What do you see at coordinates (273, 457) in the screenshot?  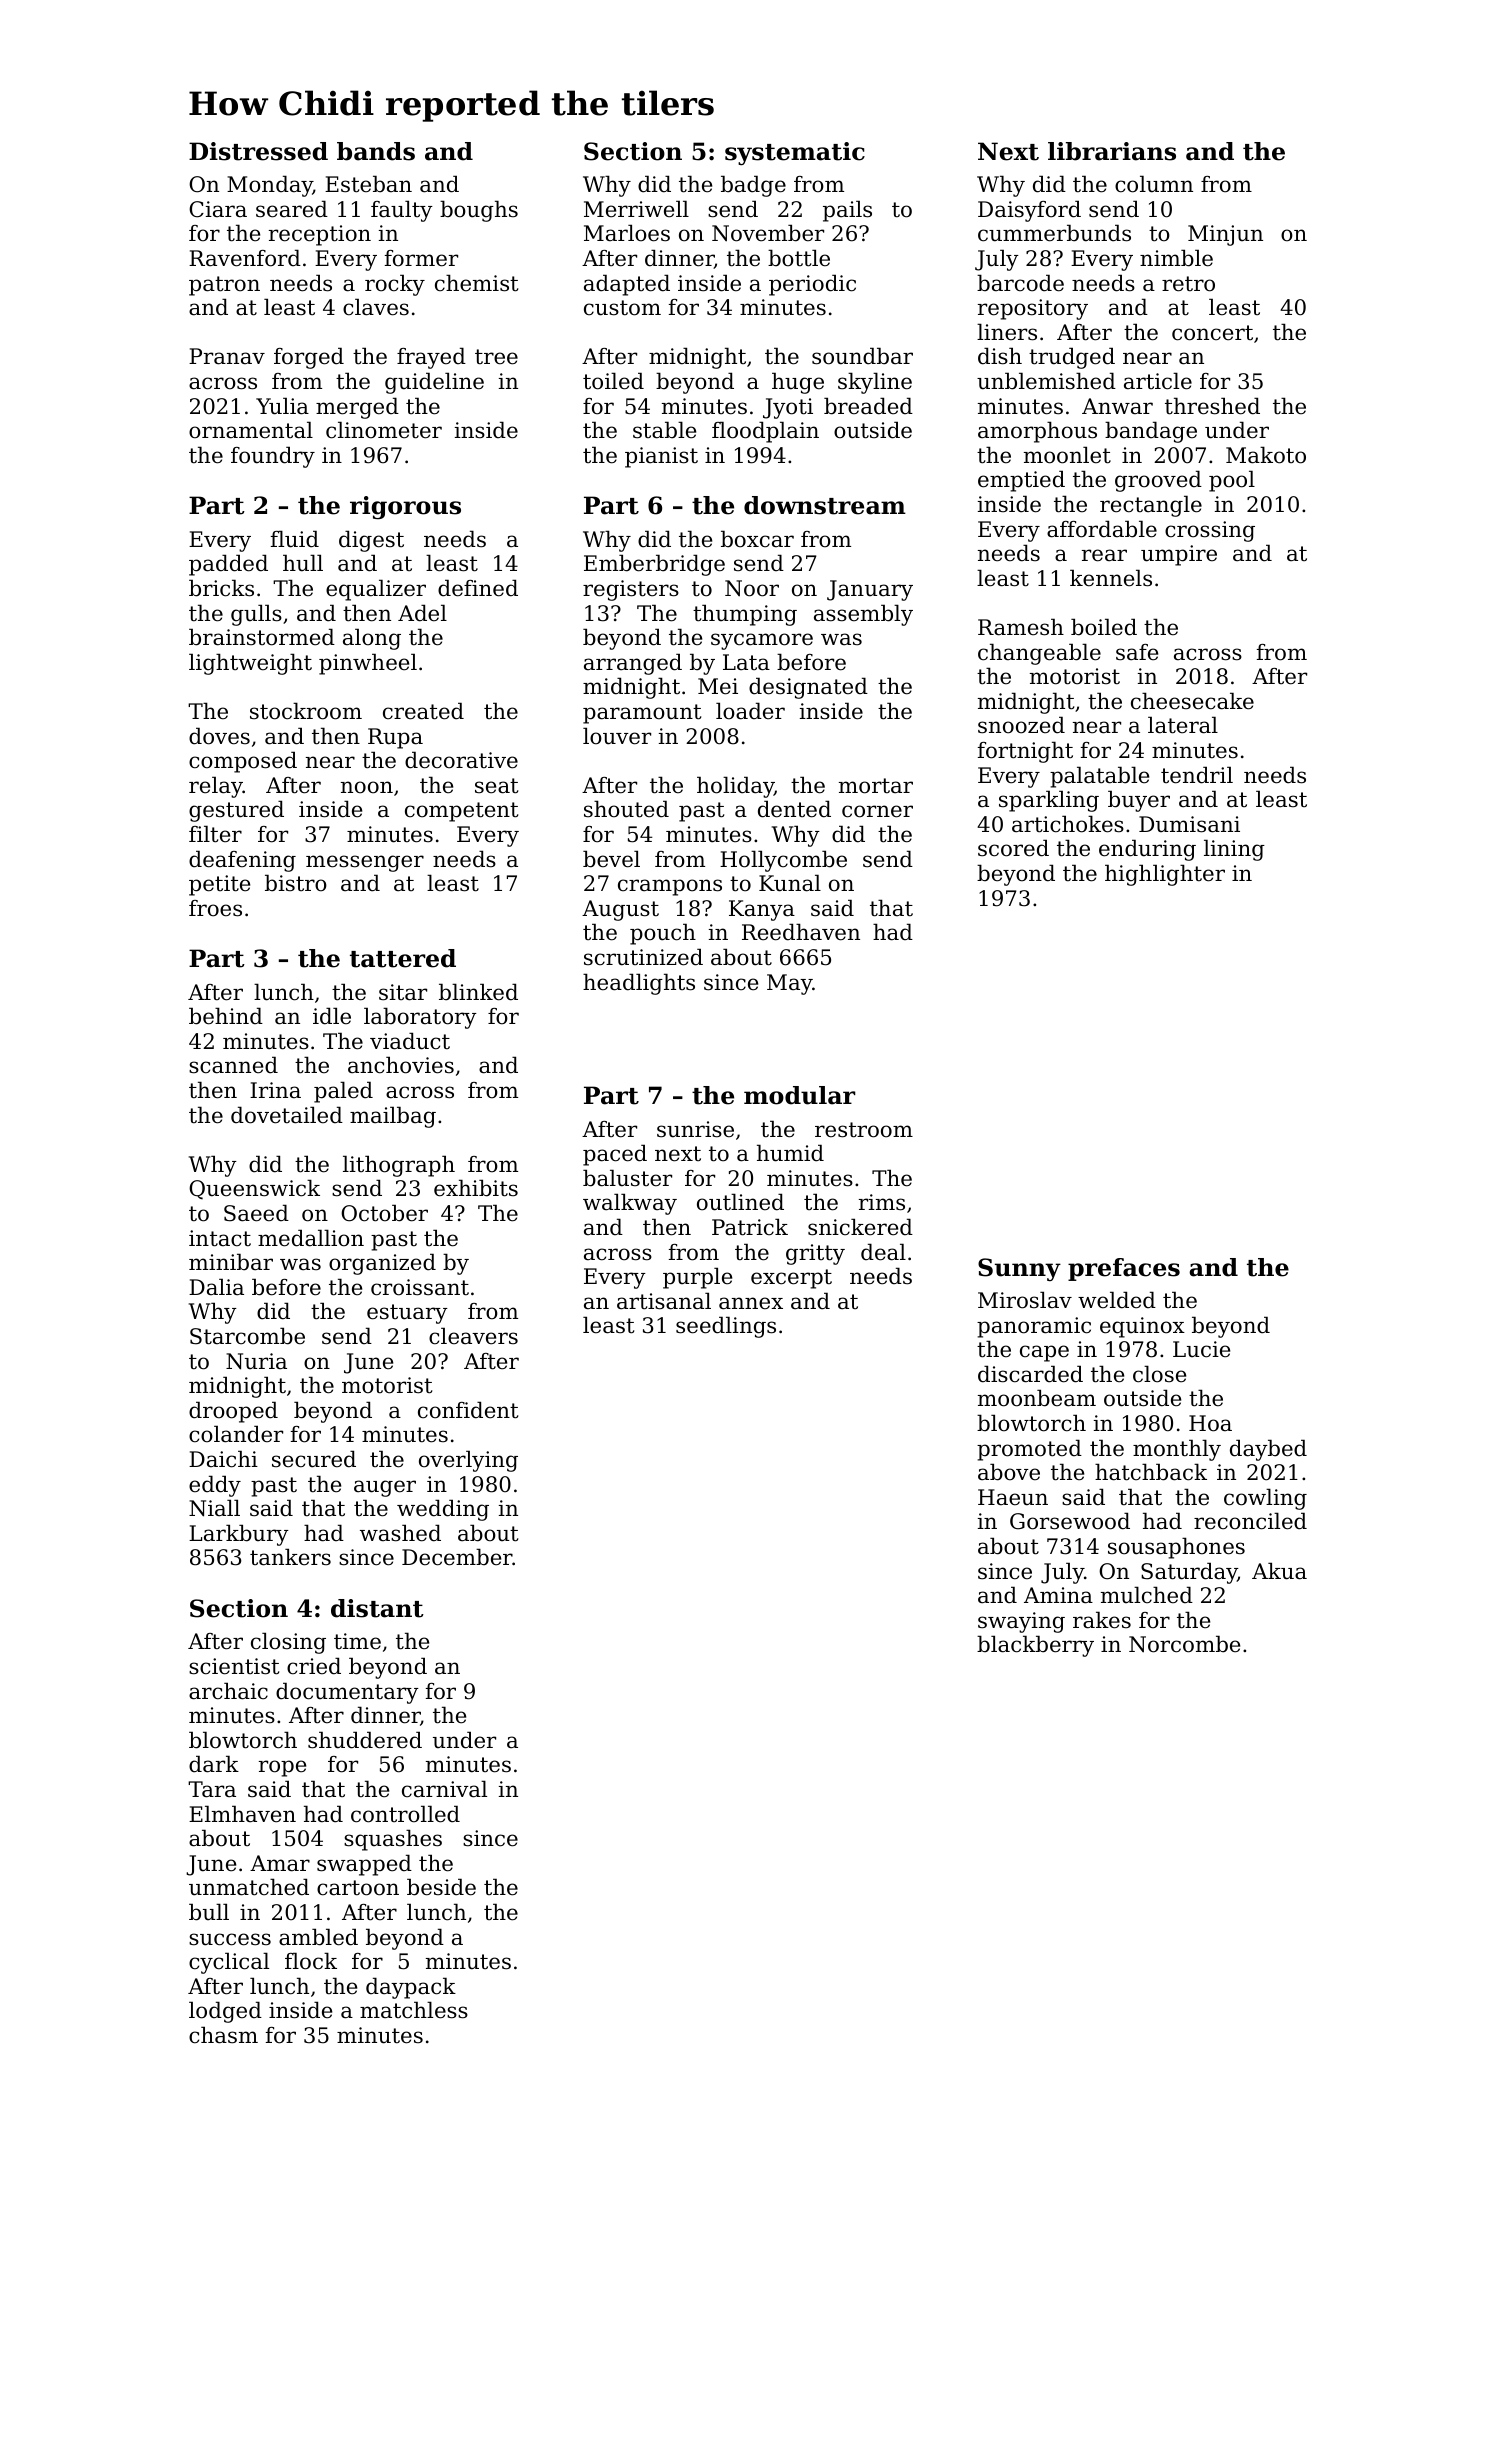 I see `foundry` at bounding box center [273, 457].
